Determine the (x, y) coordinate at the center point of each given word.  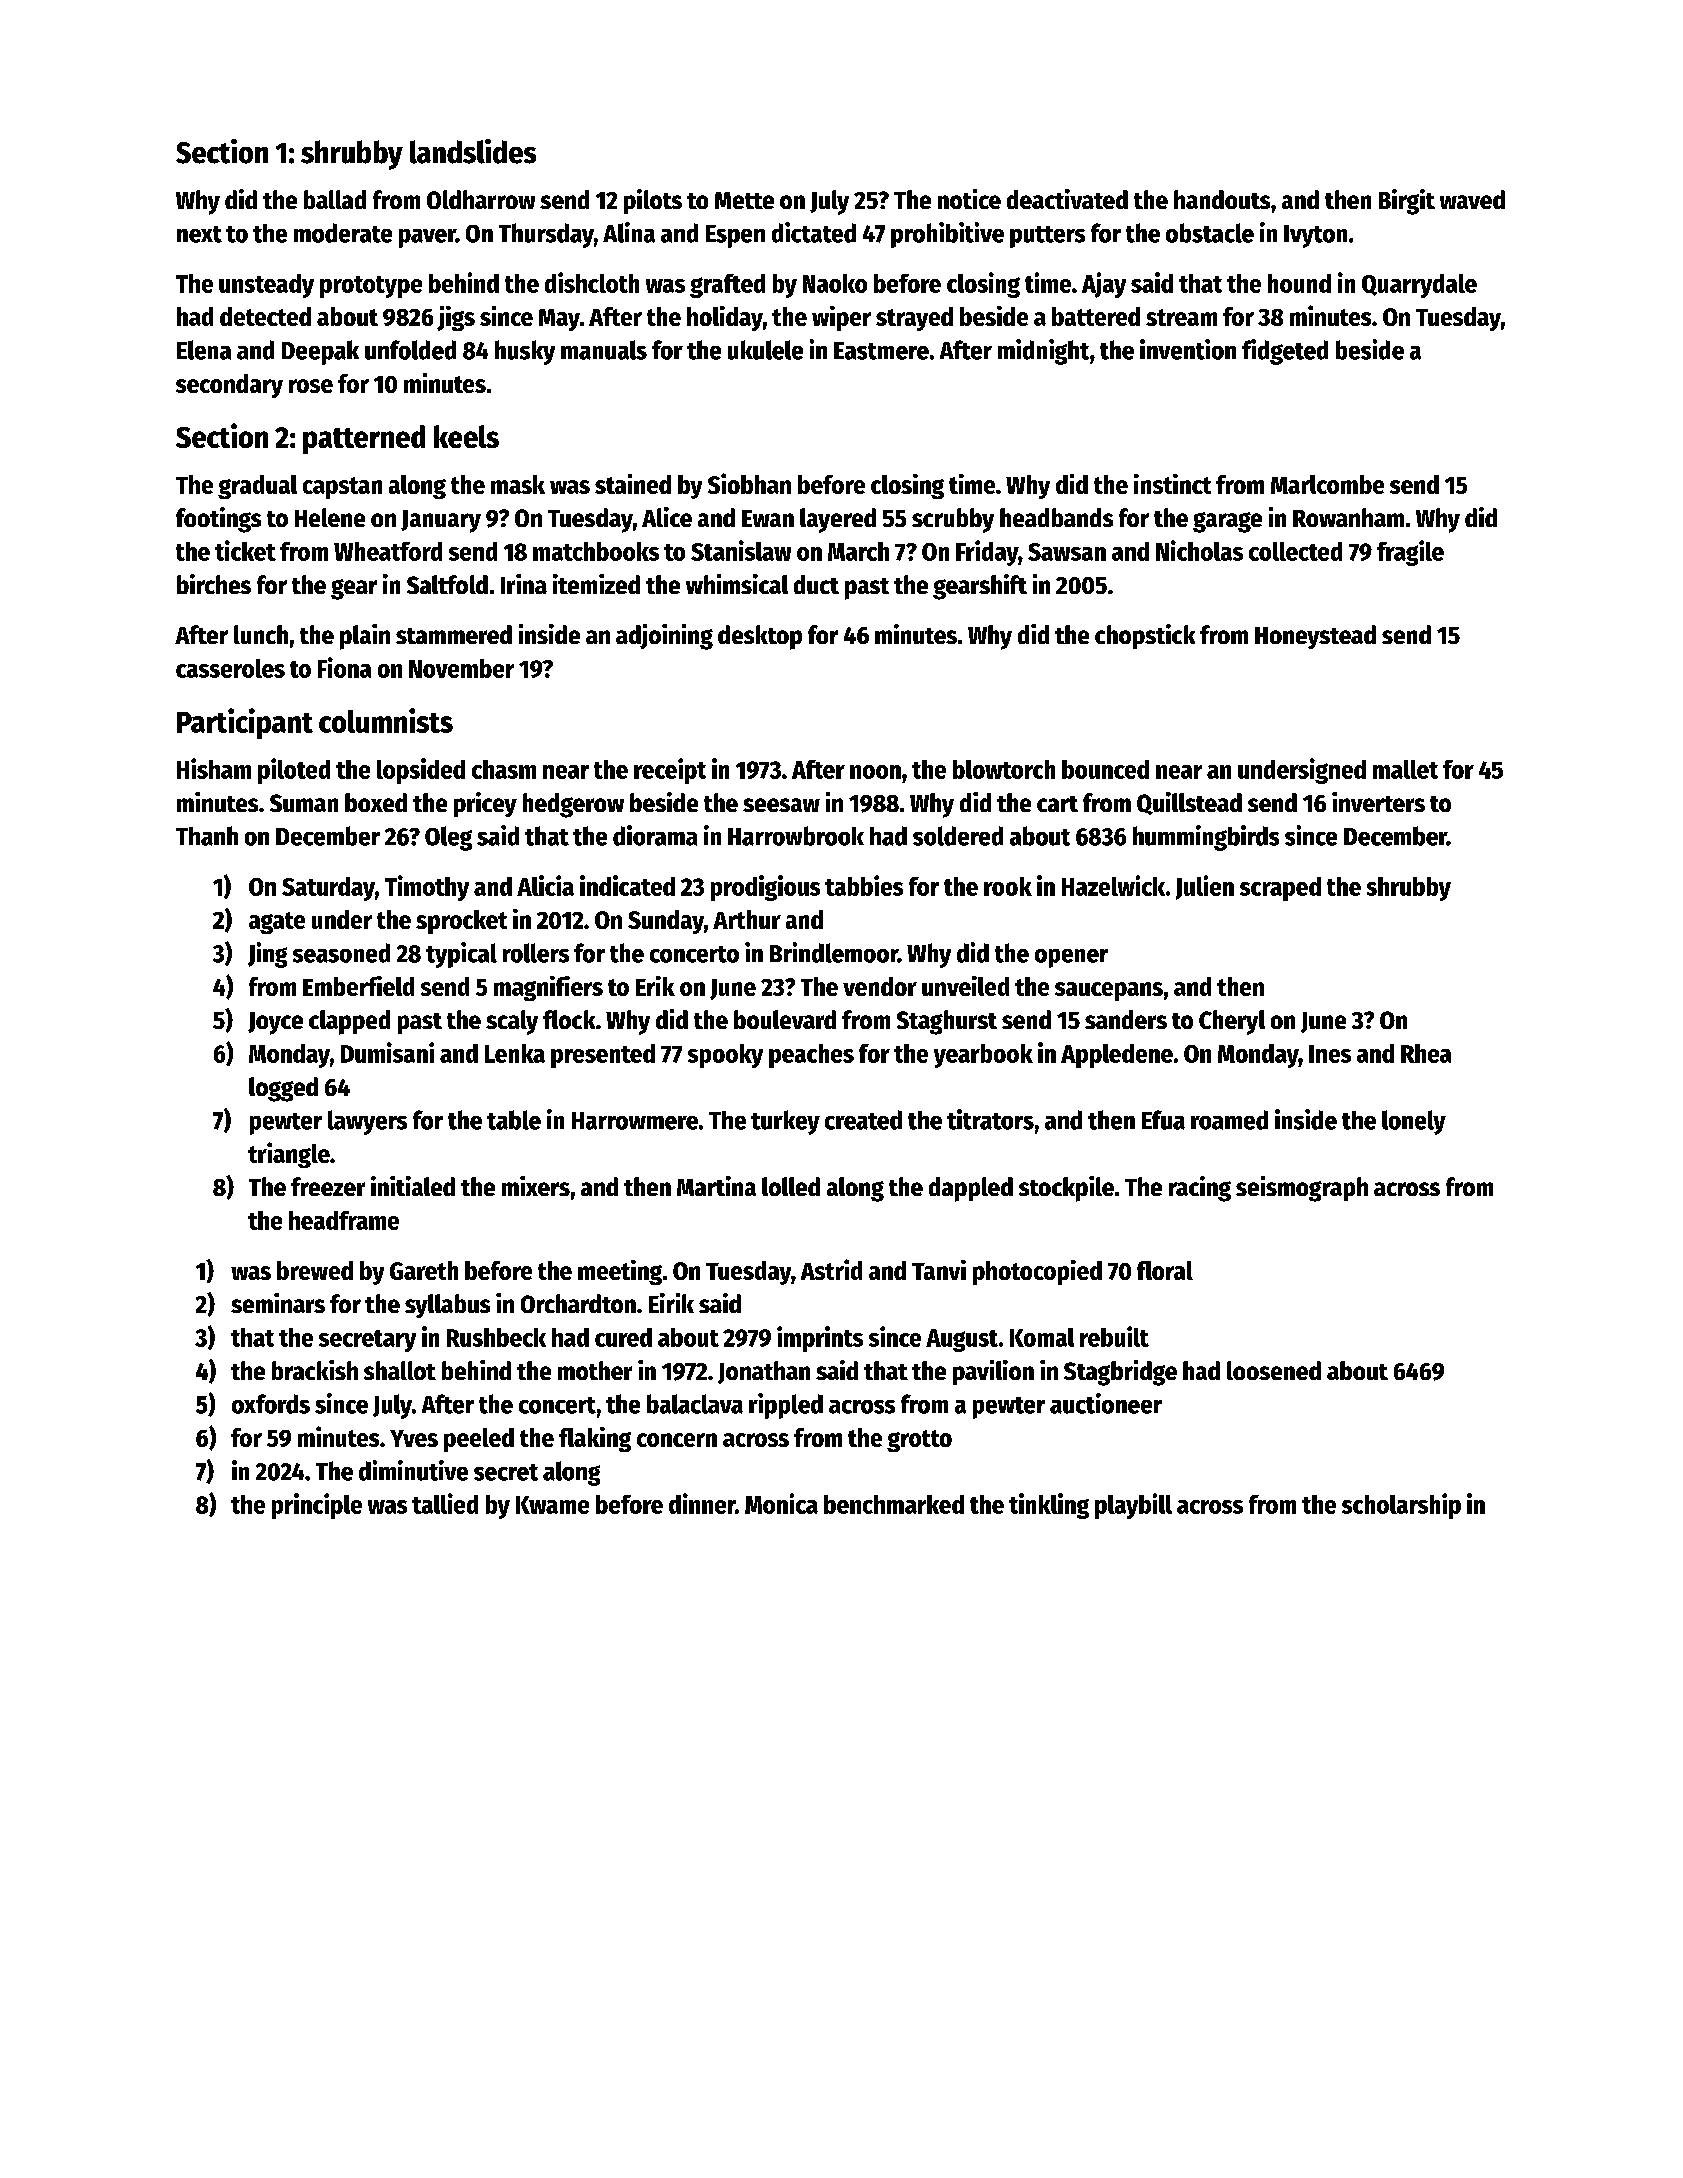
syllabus (447, 1306)
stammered (454, 634)
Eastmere (881, 351)
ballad (335, 199)
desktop (760, 637)
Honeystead (1315, 637)
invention (1188, 349)
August (962, 1340)
